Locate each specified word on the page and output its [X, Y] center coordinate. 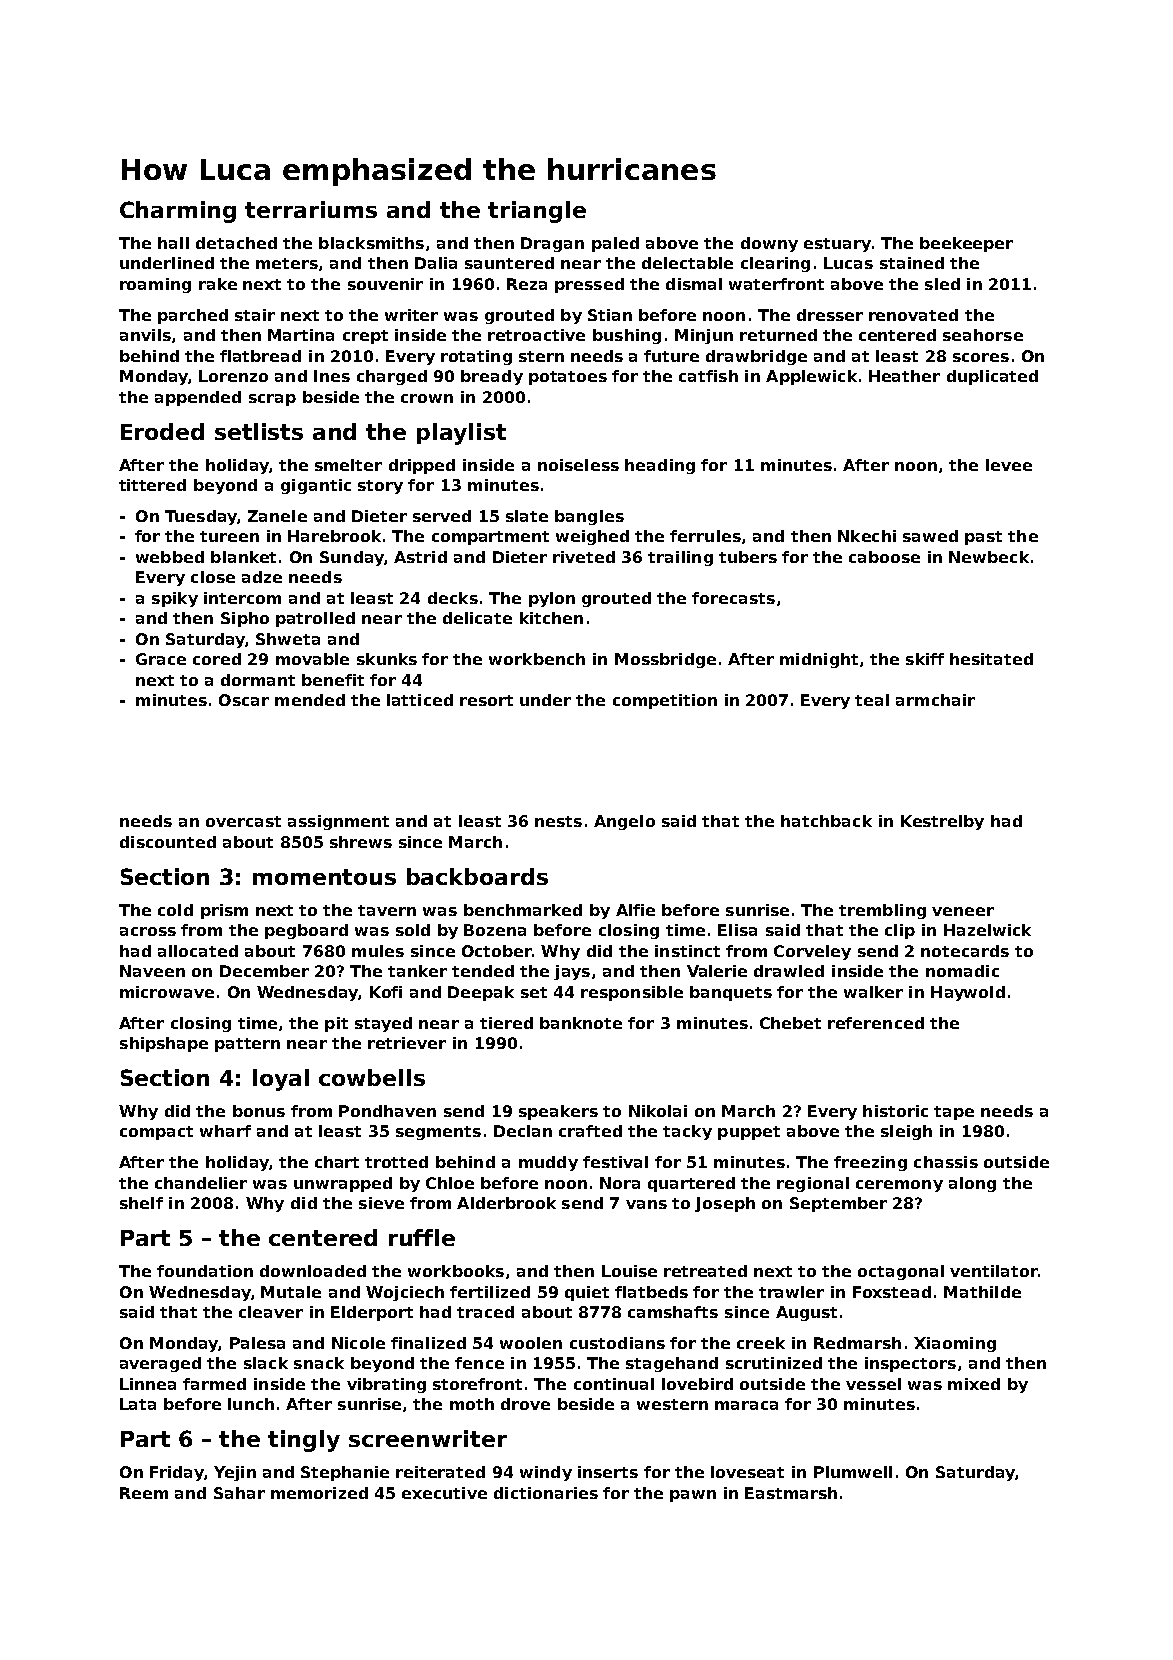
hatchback [826, 821]
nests [558, 821]
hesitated [991, 659]
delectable [687, 263]
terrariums [311, 209]
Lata [138, 1404]
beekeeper [966, 244]
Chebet [790, 1023]
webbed [170, 557]
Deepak [481, 993]
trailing [680, 558]
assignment [338, 822]
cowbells [372, 1077]
